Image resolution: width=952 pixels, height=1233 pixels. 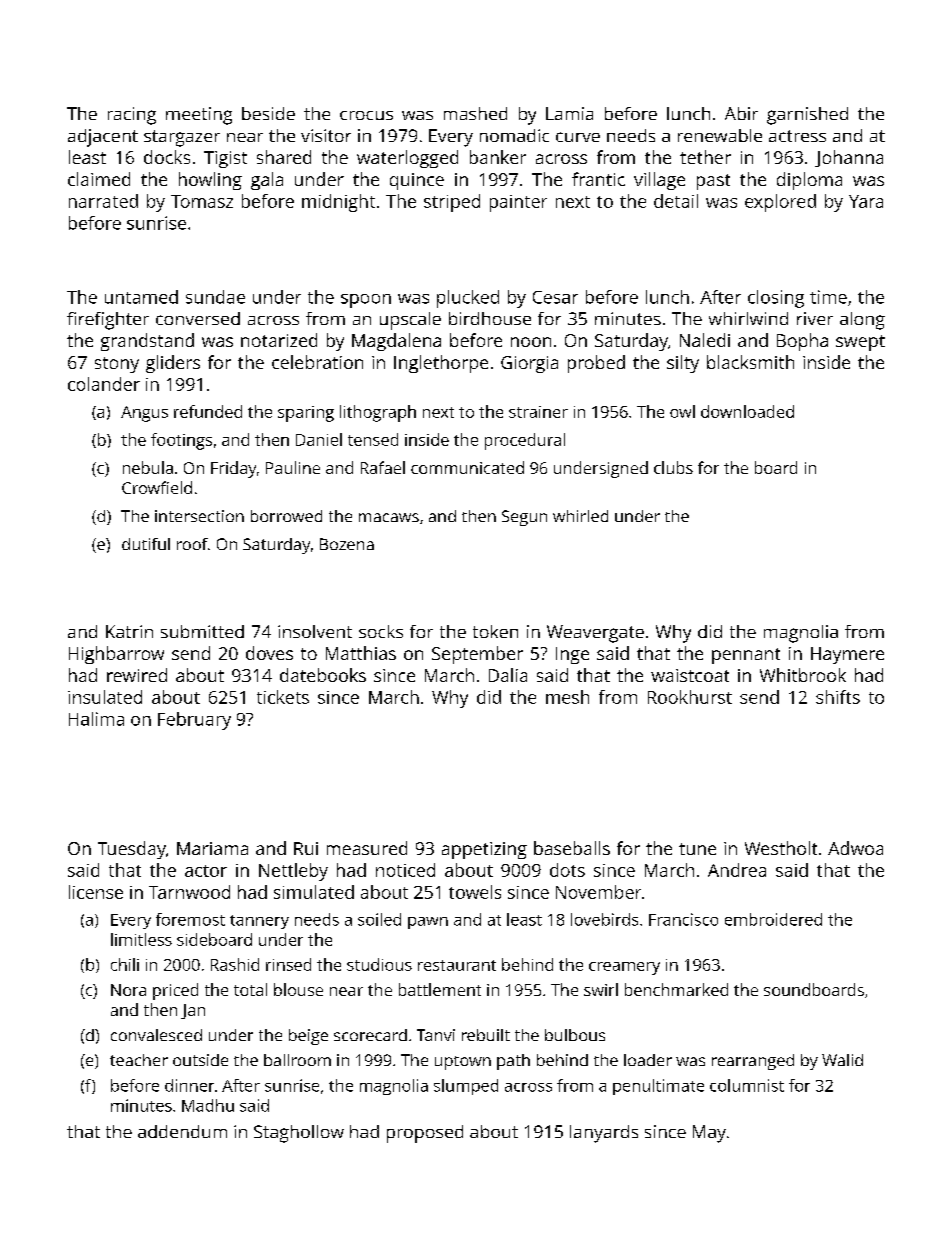 I want to click on slumped, so click(x=466, y=1087).
